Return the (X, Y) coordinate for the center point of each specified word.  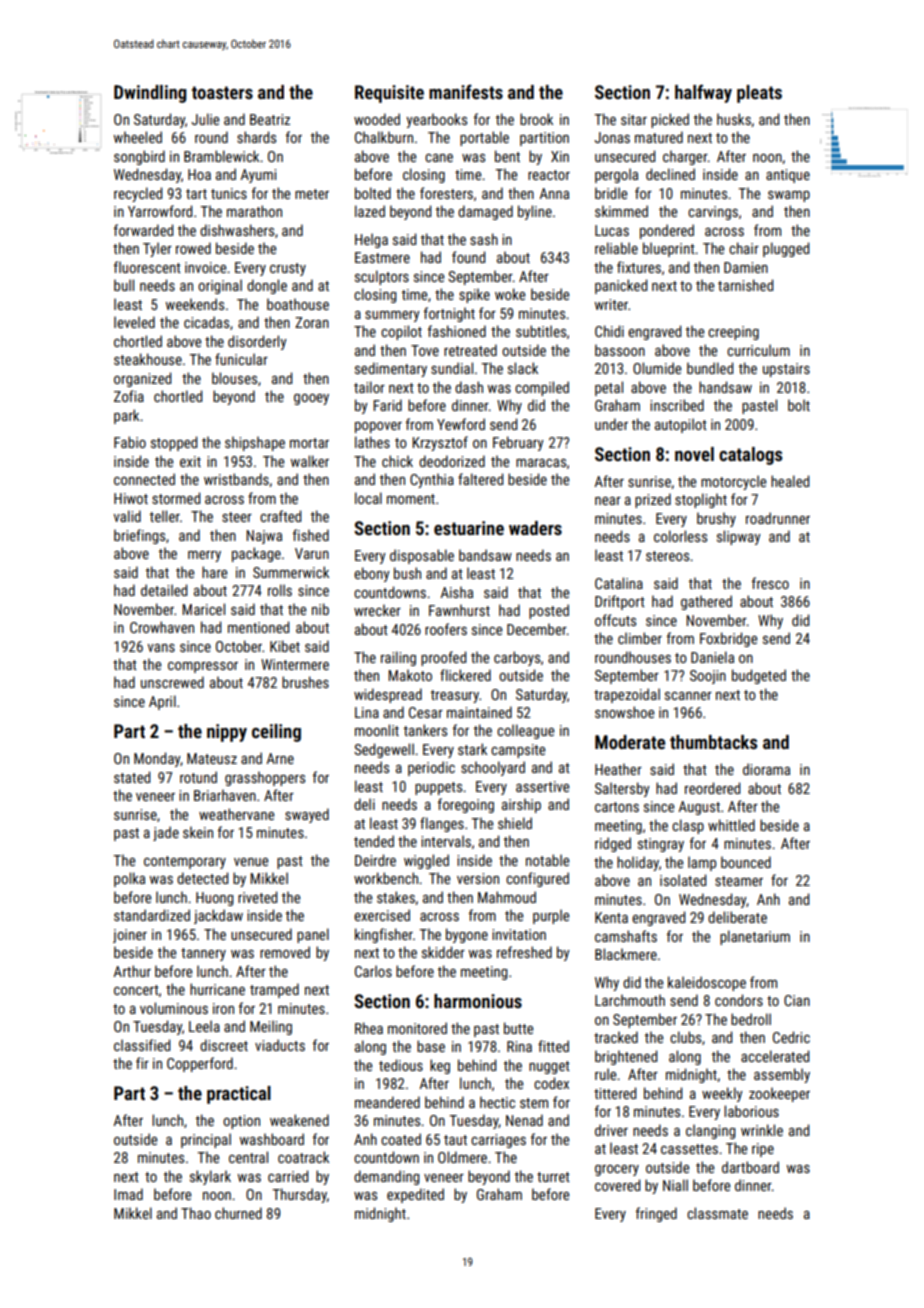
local (368, 498)
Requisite (389, 94)
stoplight (701, 500)
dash (469, 387)
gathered (706, 602)
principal (206, 1140)
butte (518, 1028)
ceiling (276, 733)
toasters (222, 92)
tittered (615, 1093)
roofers (446, 629)
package (256, 554)
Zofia (129, 396)
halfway (703, 93)
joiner (130, 936)
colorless (680, 536)
